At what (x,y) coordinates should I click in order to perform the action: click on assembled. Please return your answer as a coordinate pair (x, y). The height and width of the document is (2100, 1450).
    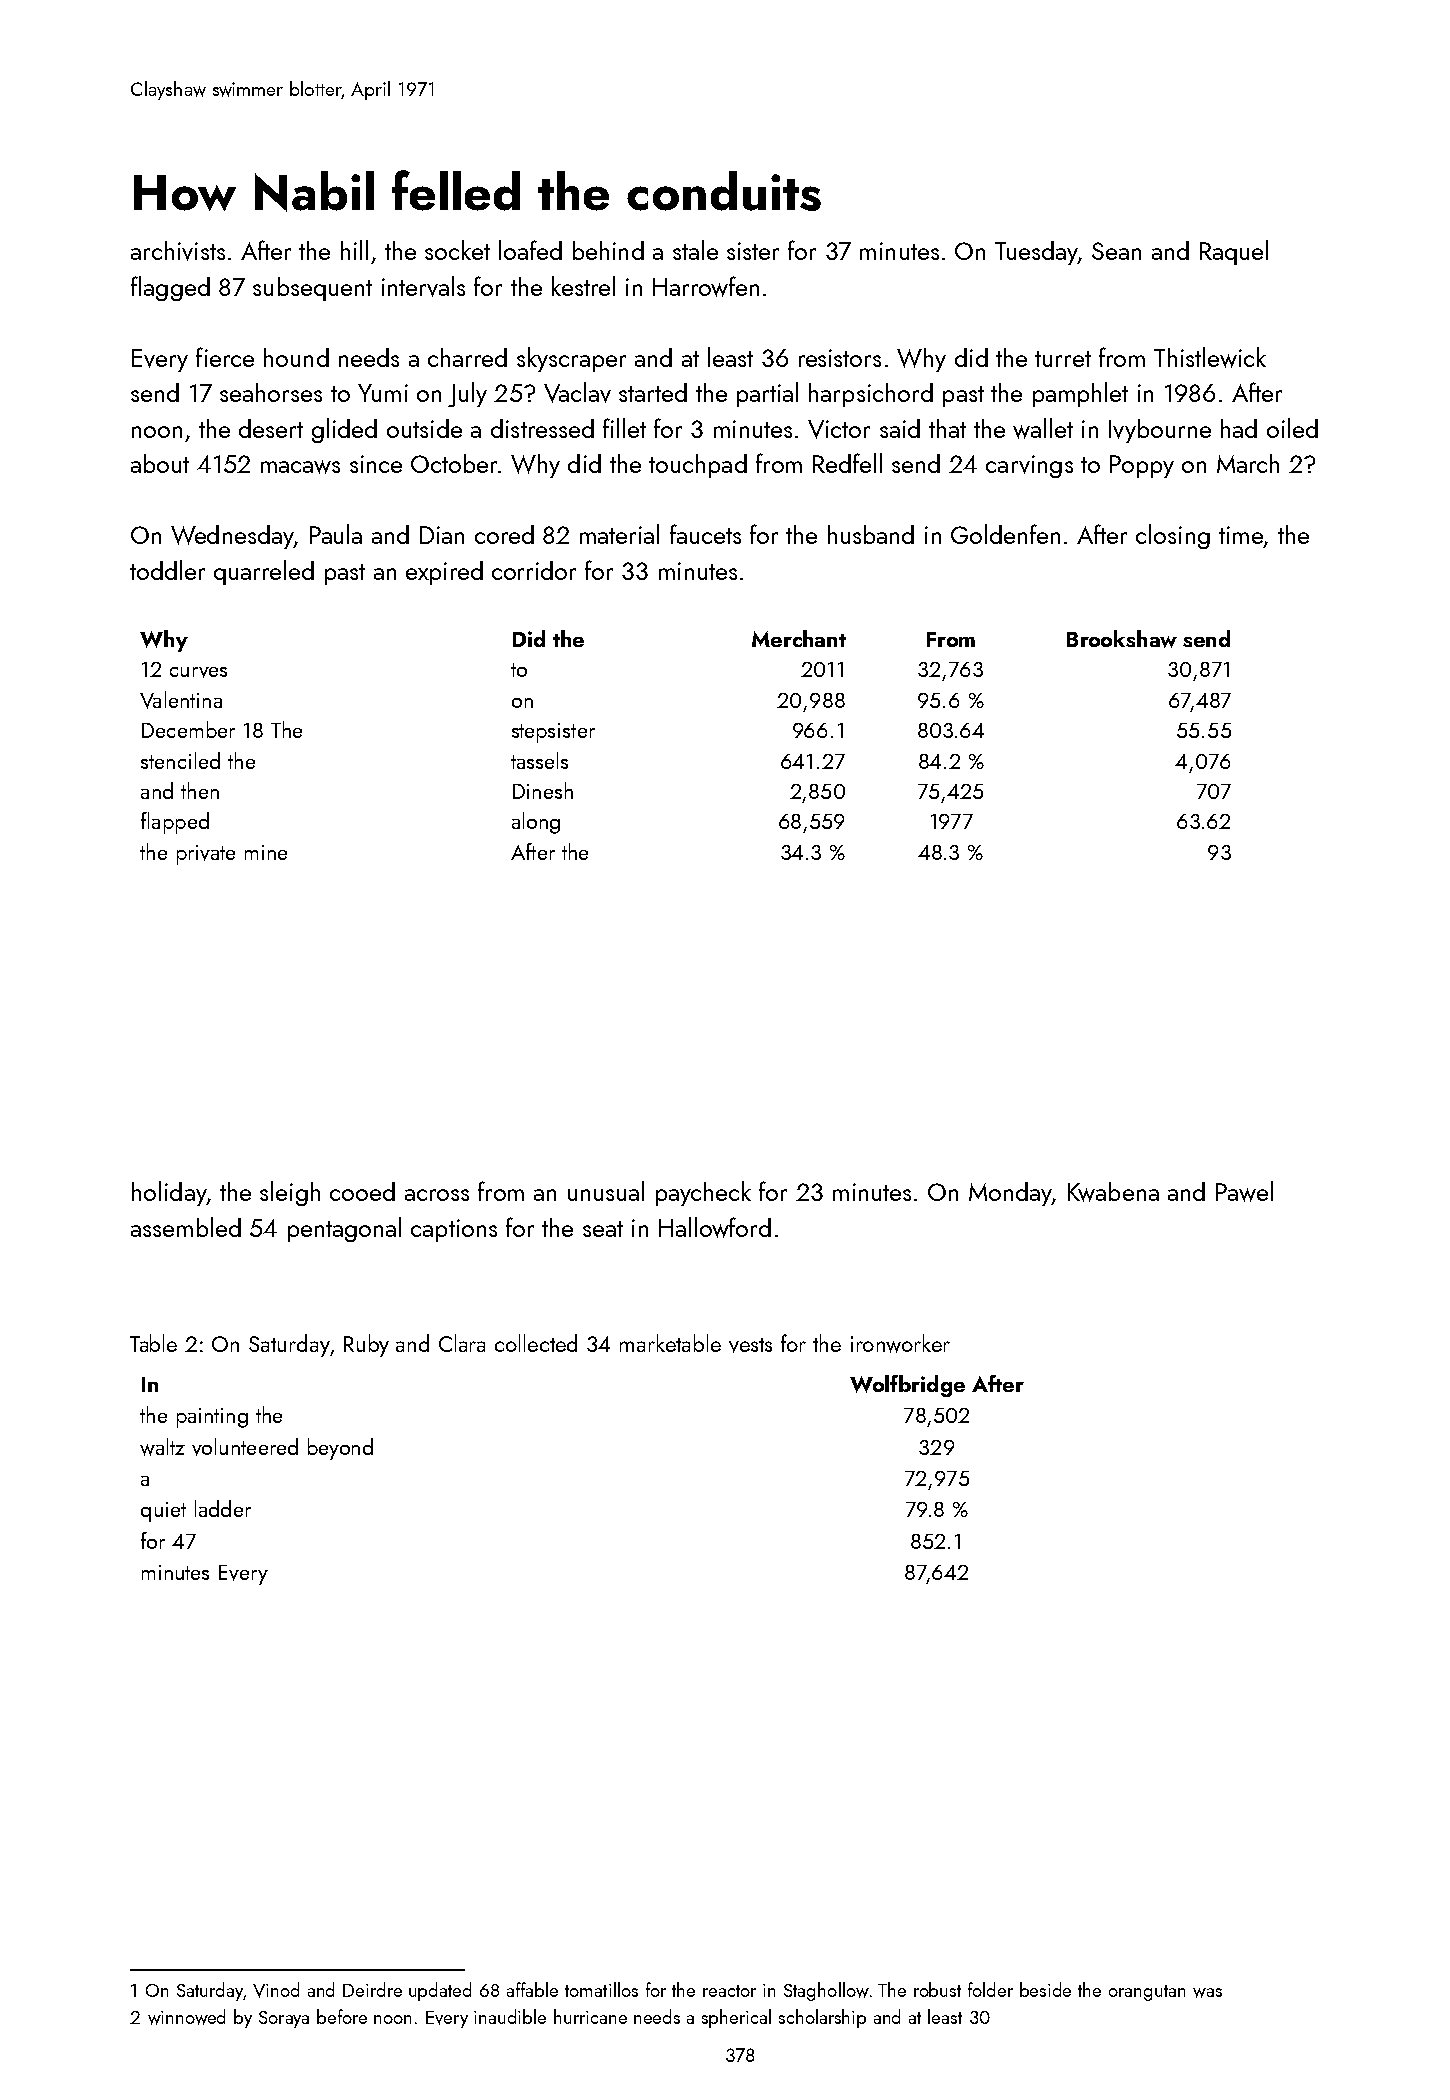
    Looking at the image, I should click on (186, 1227).
